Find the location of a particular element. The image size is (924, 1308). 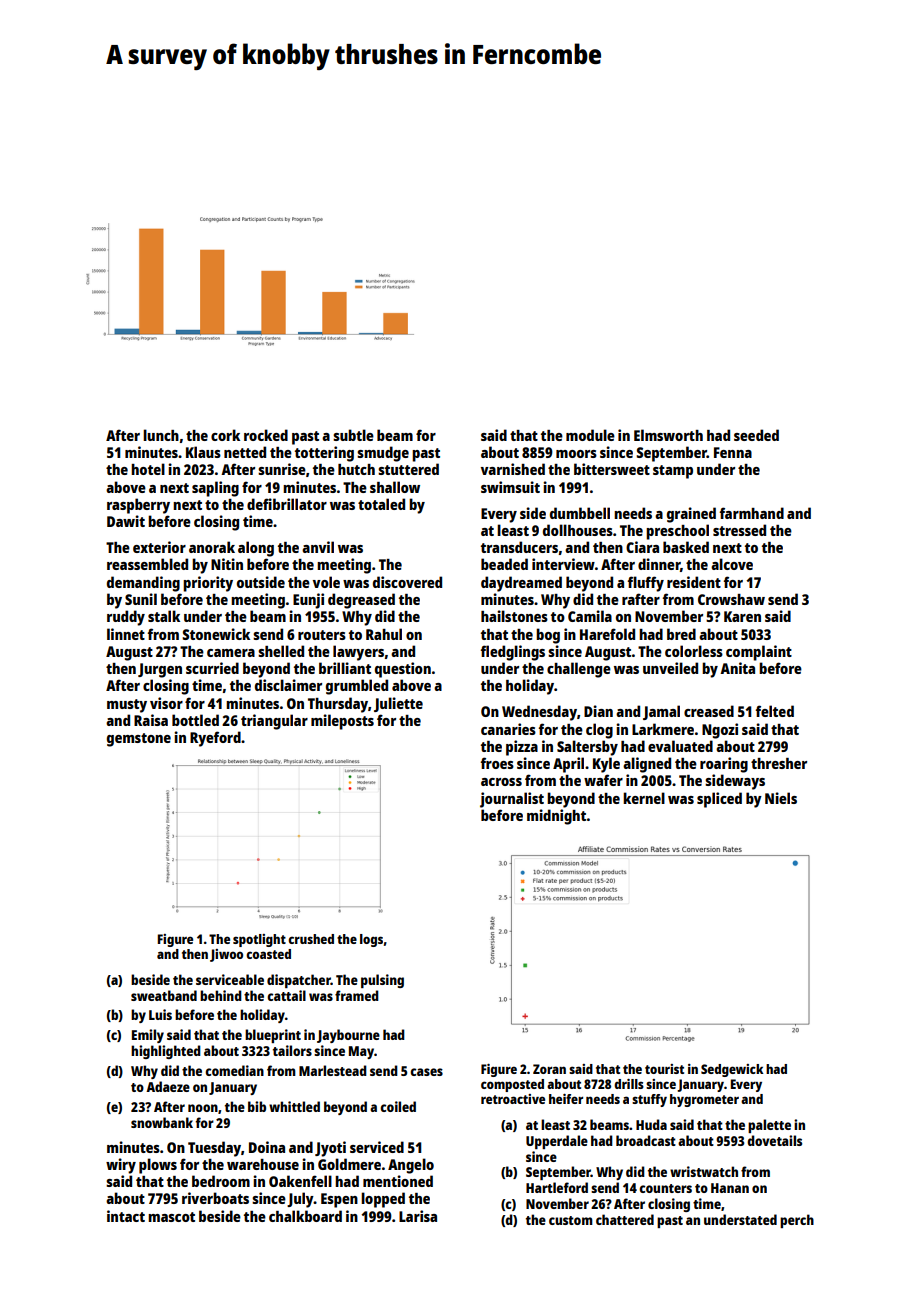

kernel is located at coordinates (644, 798).
